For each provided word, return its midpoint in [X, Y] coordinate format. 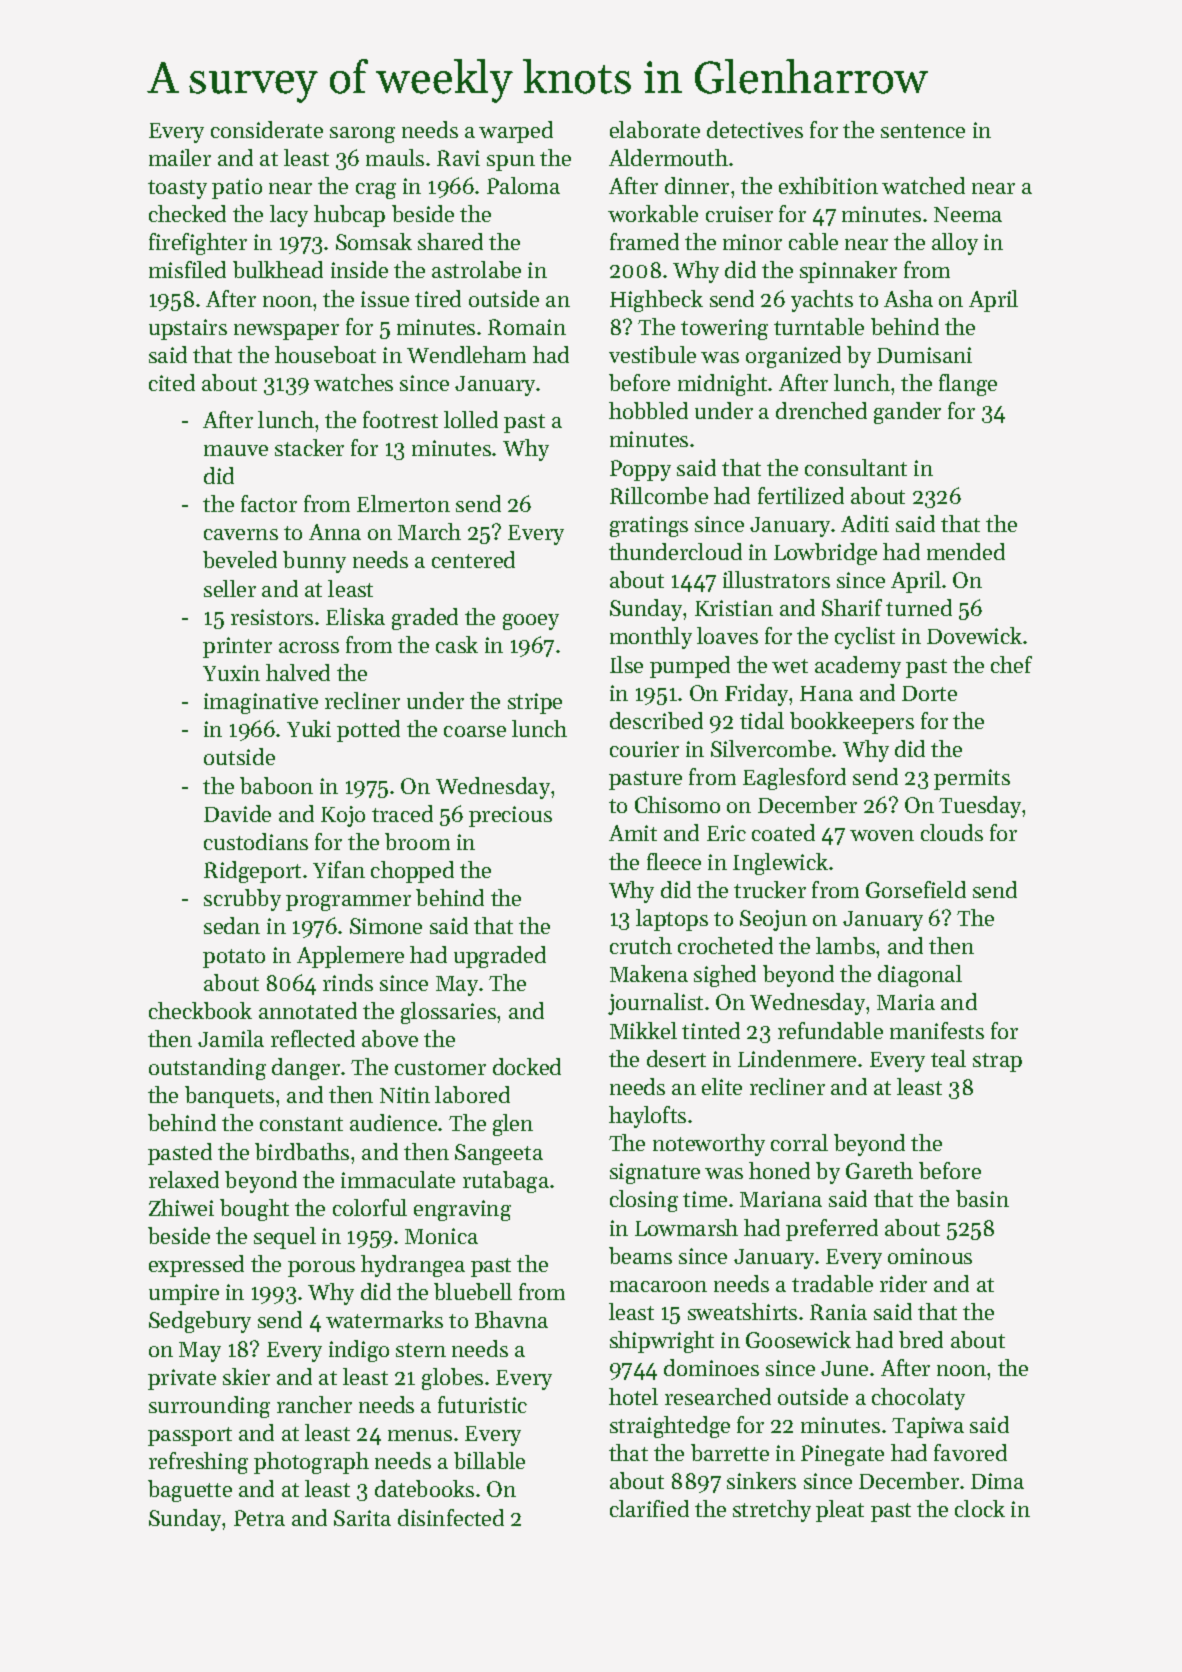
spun [511, 163]
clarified [649, 1508]
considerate [267, 129]
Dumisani [924, 355]
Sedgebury [200, 1322]
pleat [840, 1511]
